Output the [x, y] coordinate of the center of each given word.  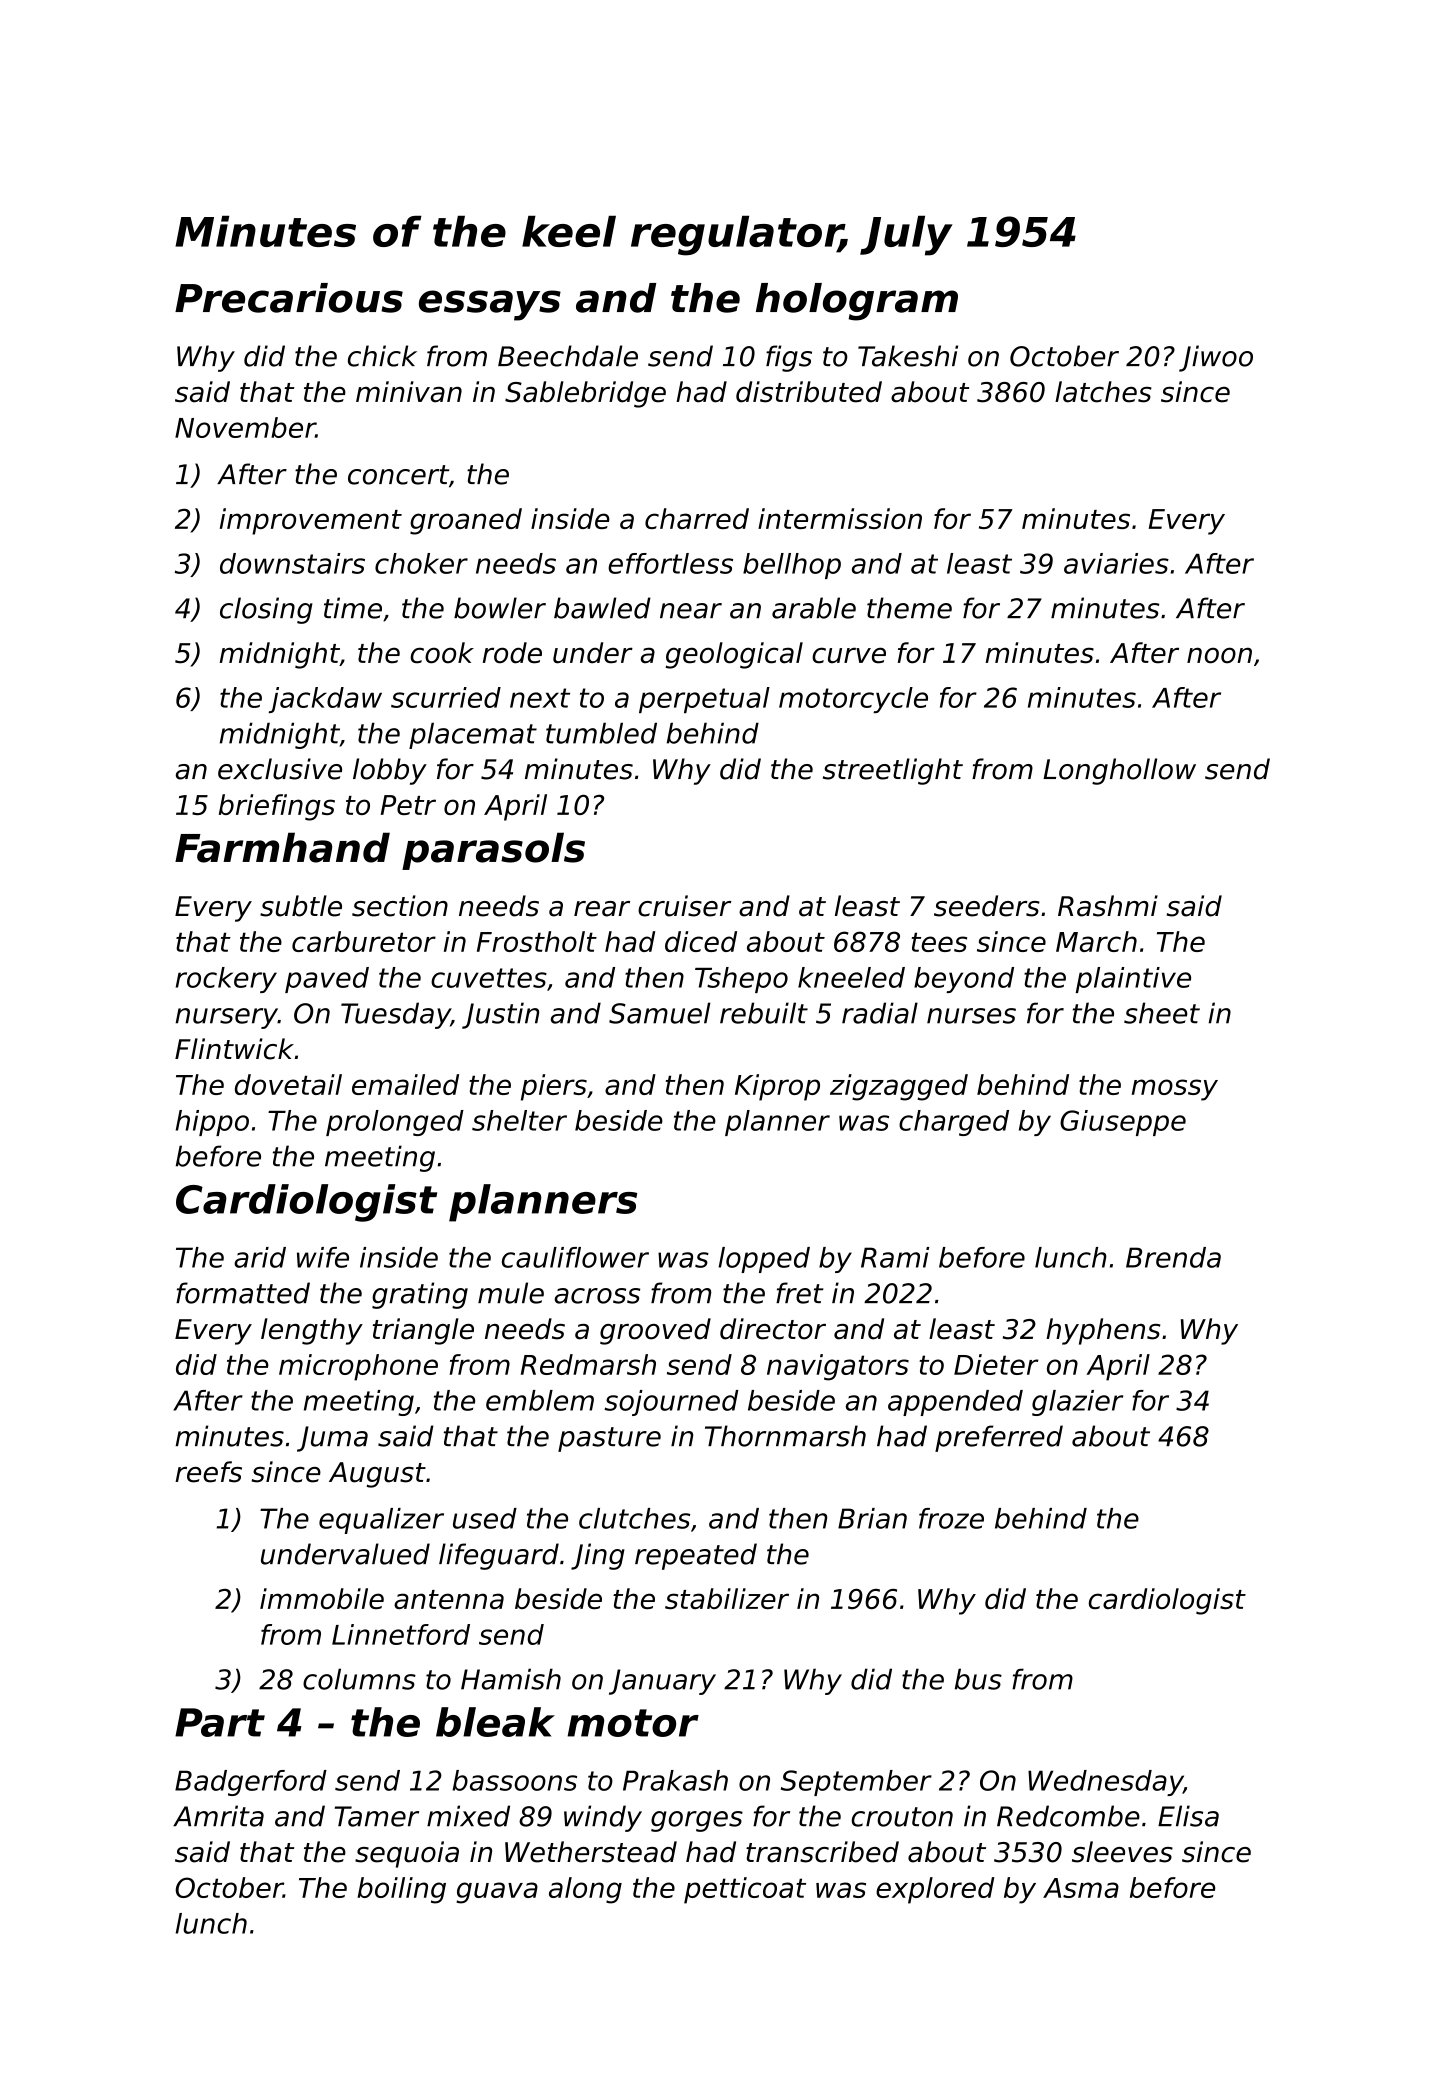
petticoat [745, 1890]
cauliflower [575, 1257]
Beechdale [568, 356]
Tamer [377, 1816]
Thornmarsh [785, 1436]
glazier [1077, 1403]
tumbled [601, 733]
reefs [208, 1472]
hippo [212, 1123]
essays [490, 305]
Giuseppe [1123, 1123]
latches [1103, 392]
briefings [277, 807]
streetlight [893, 771]
